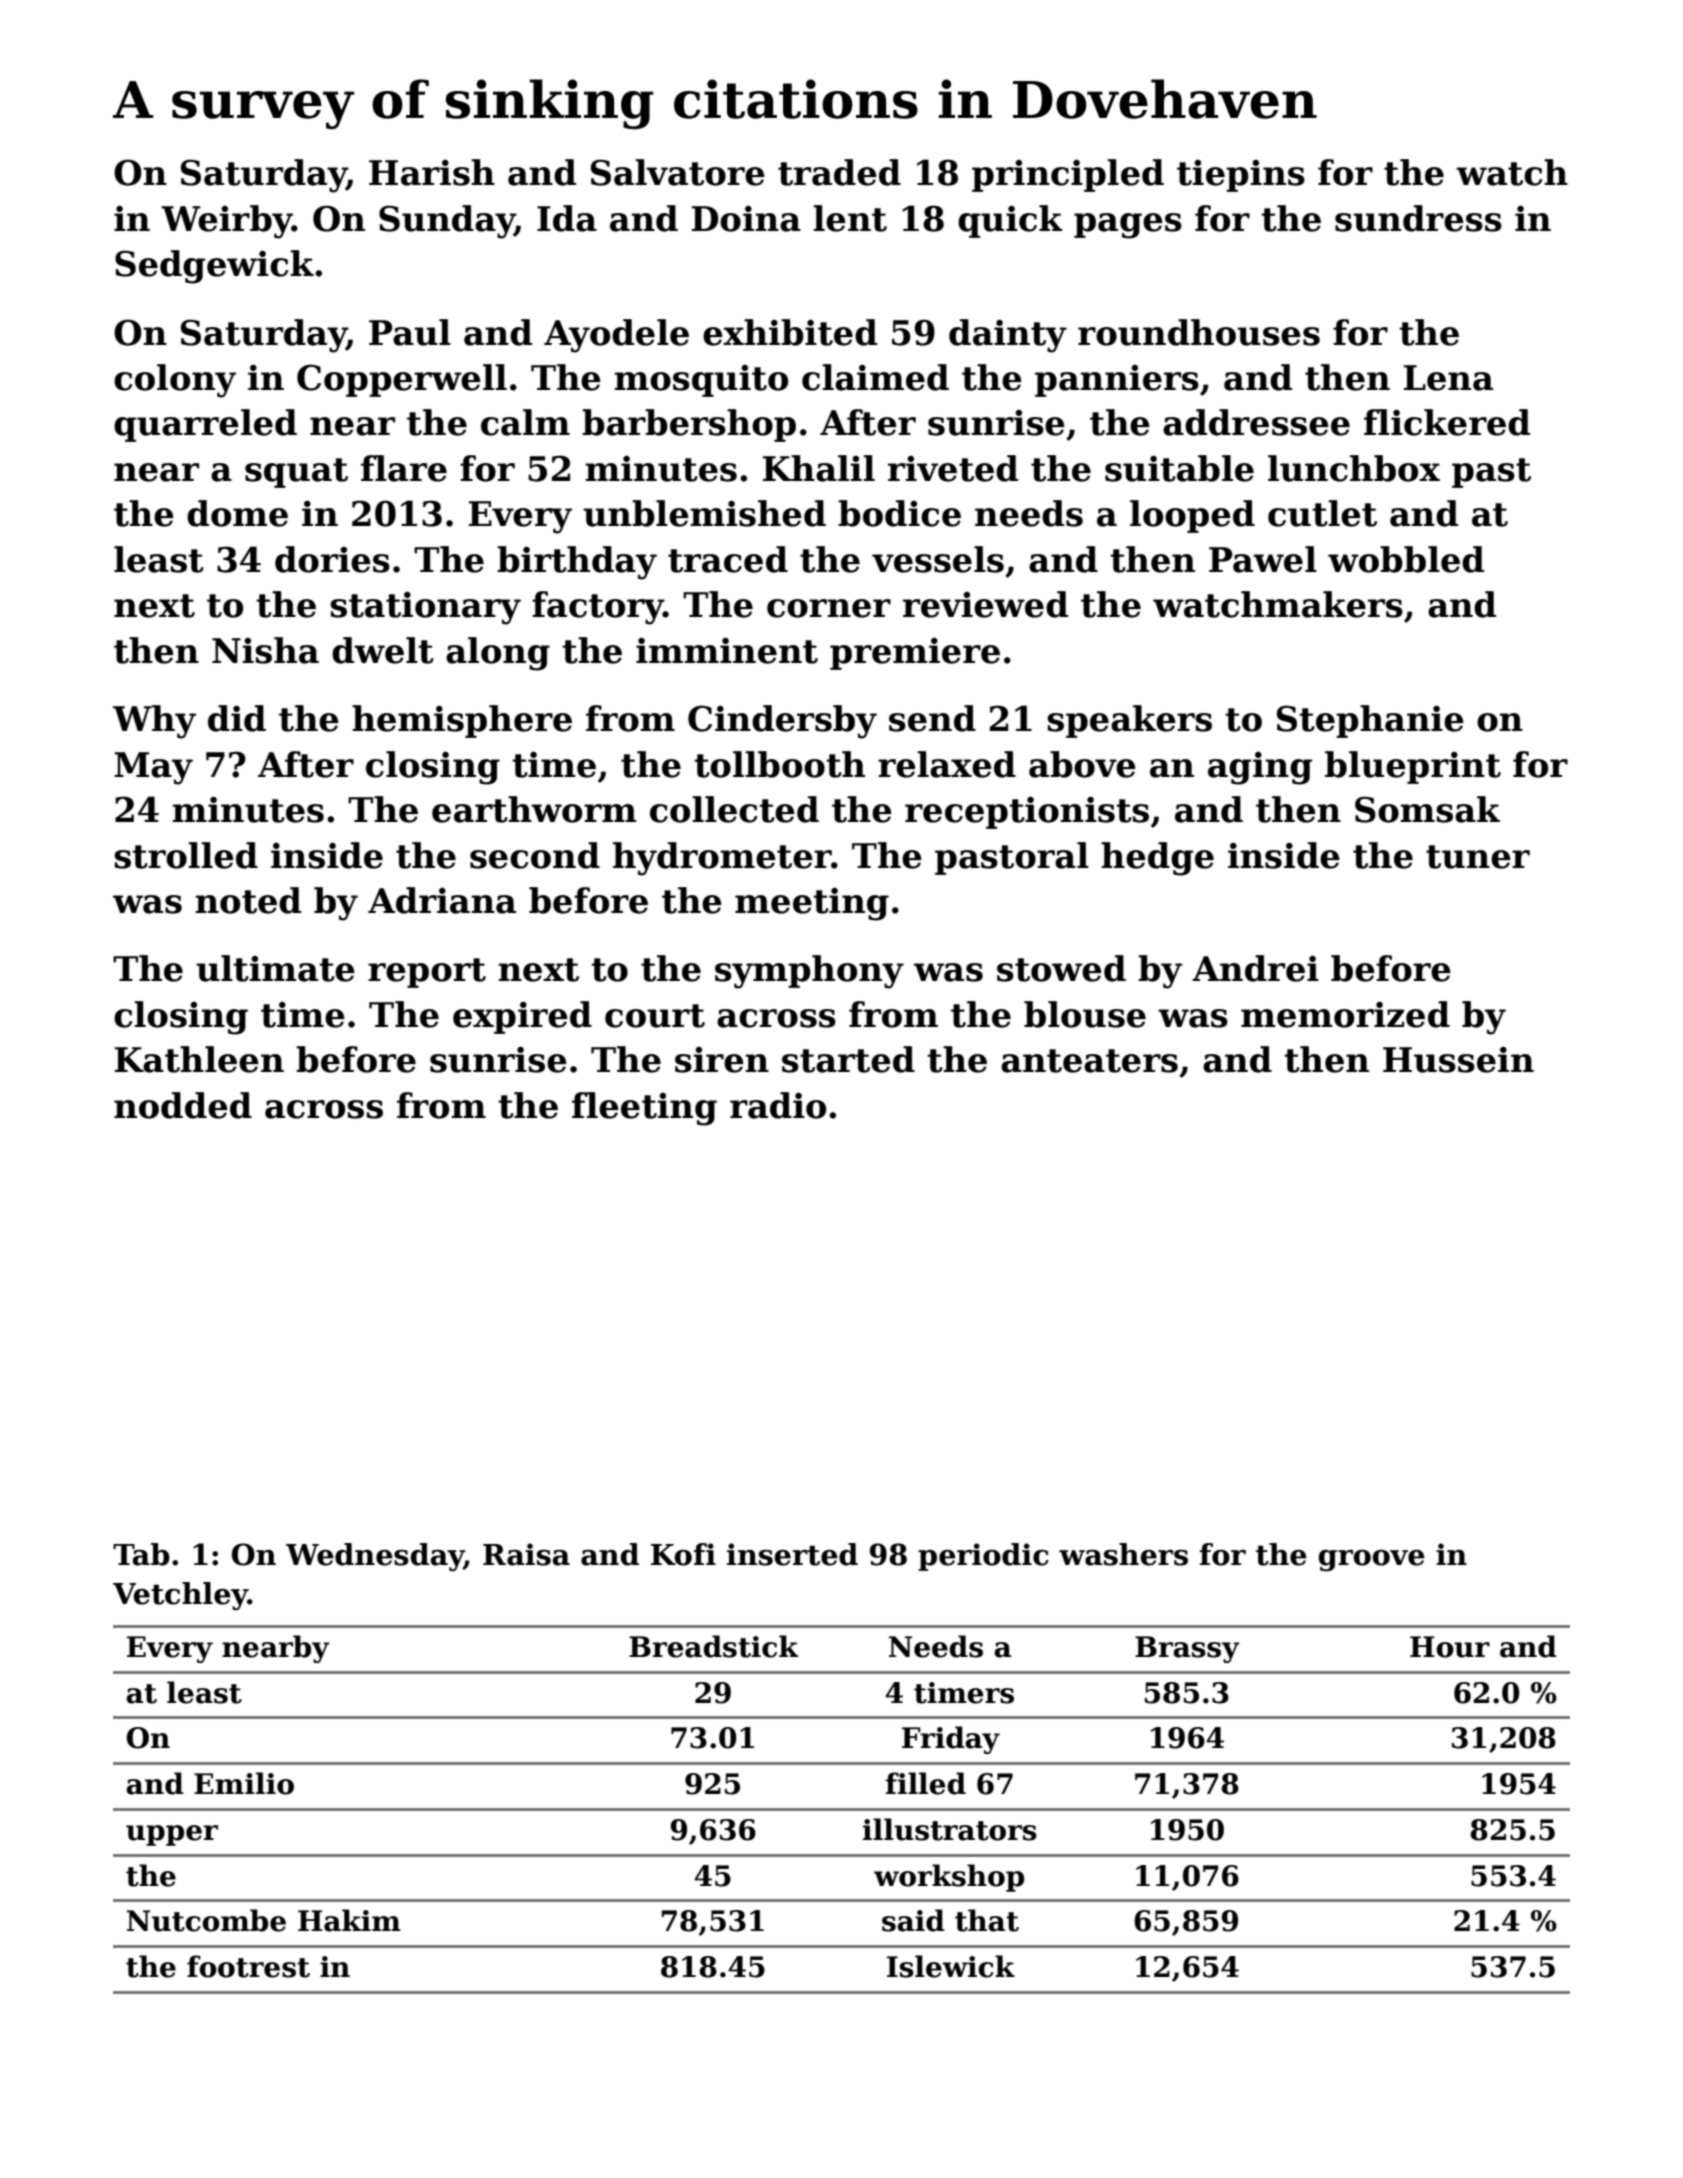 This page has height=2178, width=1683. What do you see at coordinates (432, 172) in the page?
I see `Harish` at bounding box center [432, 172].
